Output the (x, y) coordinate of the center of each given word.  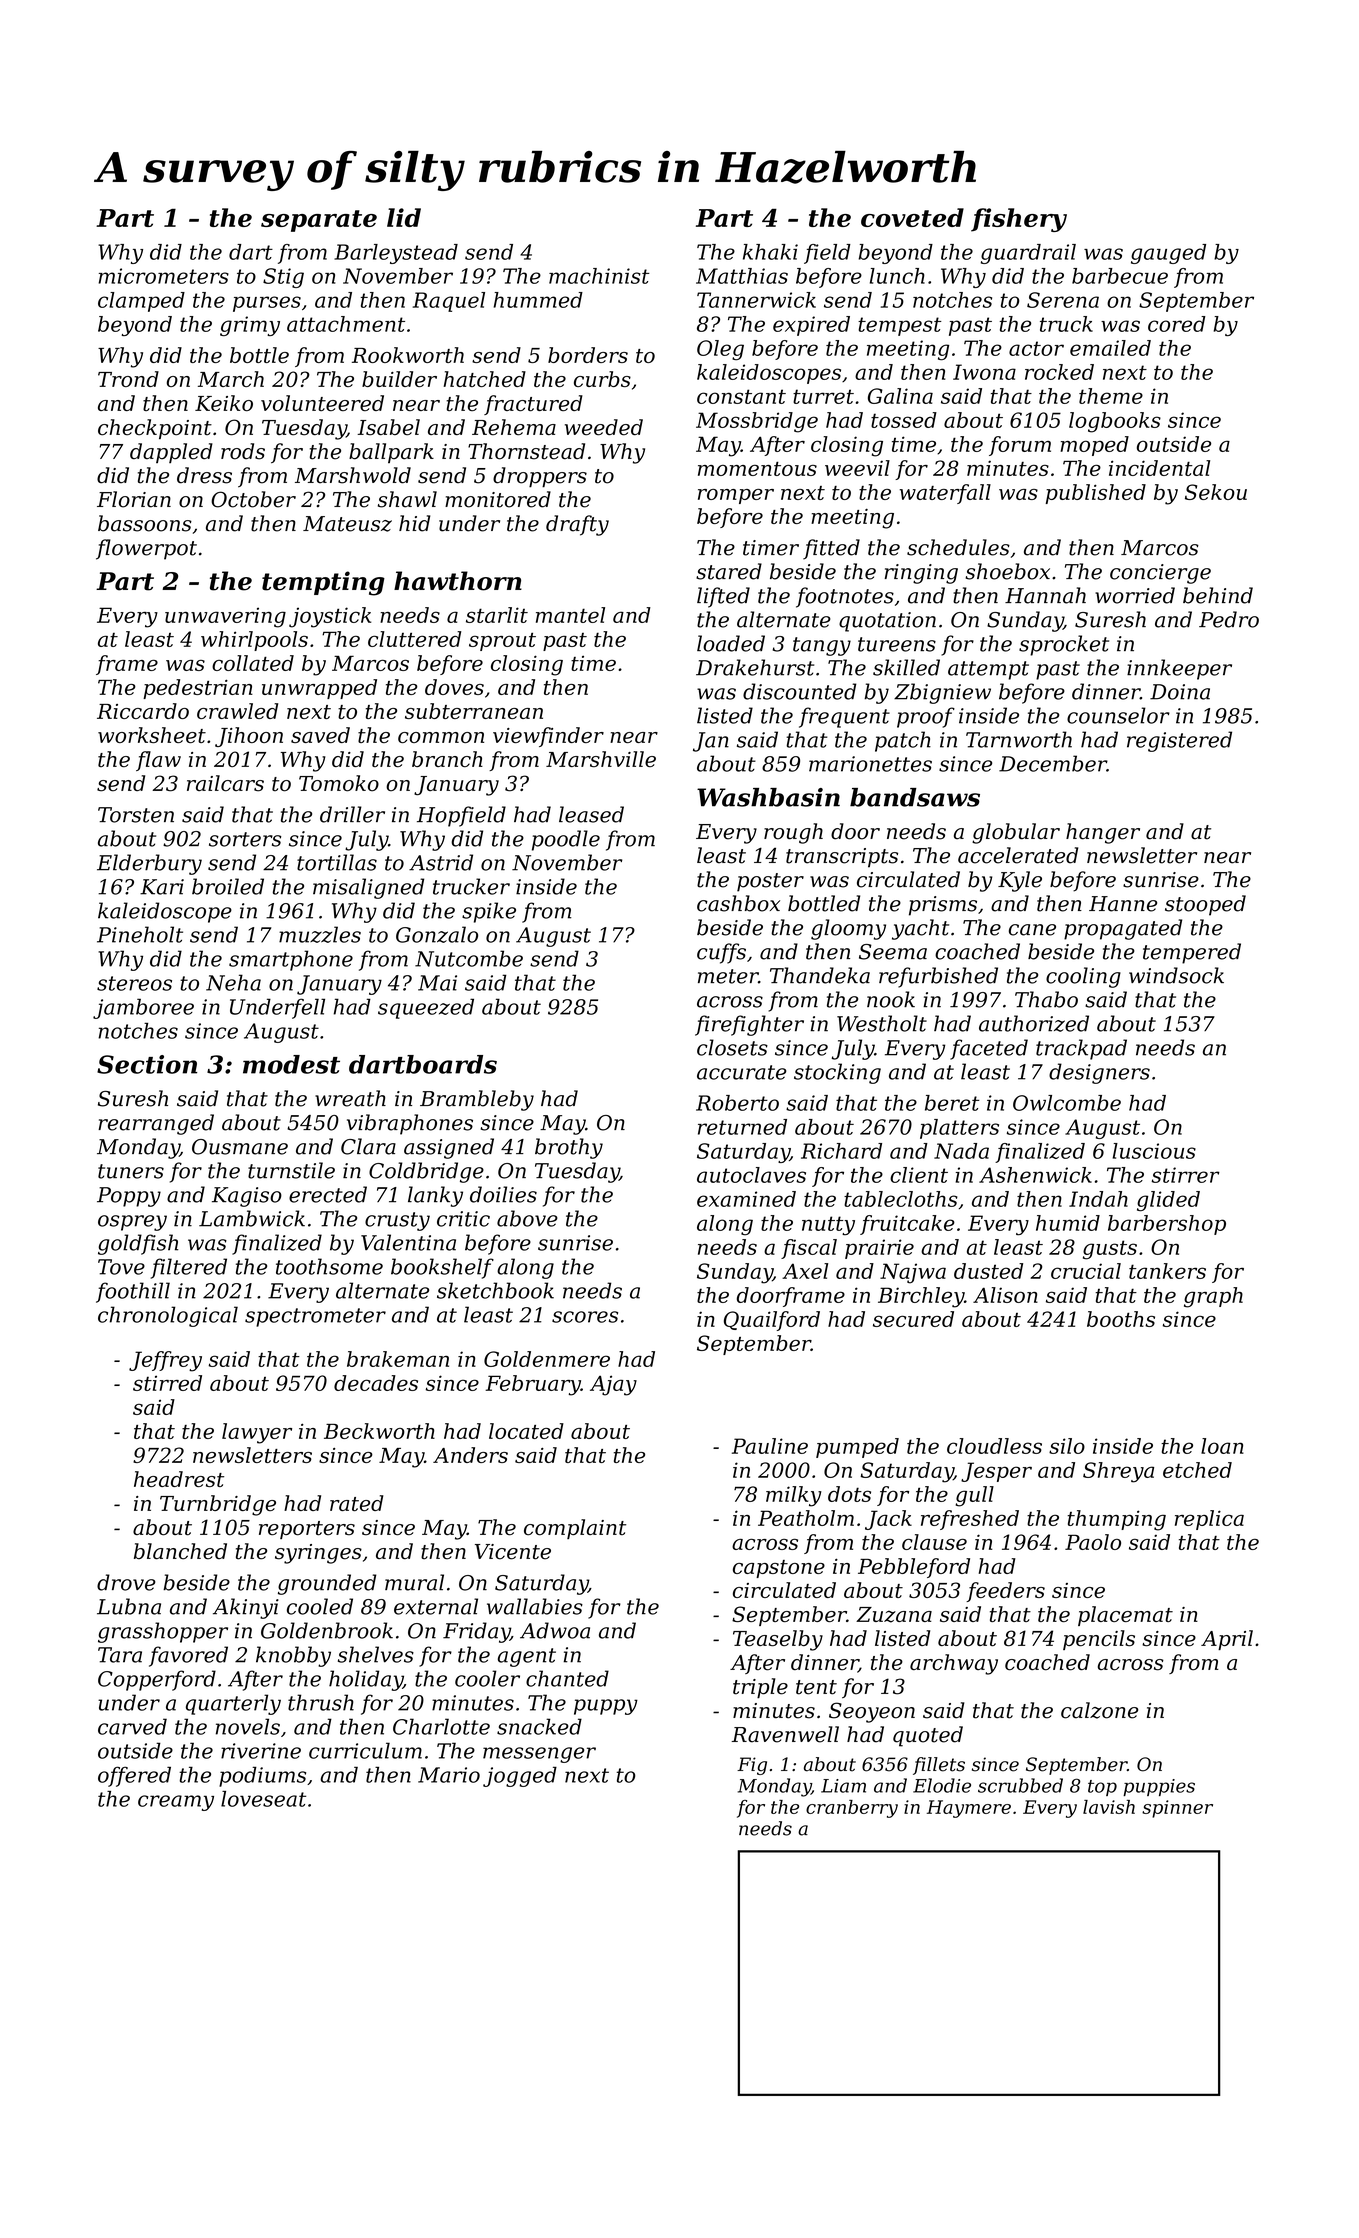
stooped (1205, 905)
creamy (176, 1803)
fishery (1019, 220)
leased (591, 814)
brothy (569, 1148)
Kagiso (247, 1197)
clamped (141, 302)
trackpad (1081, 1049)
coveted (912, 217)
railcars (225, 783)
